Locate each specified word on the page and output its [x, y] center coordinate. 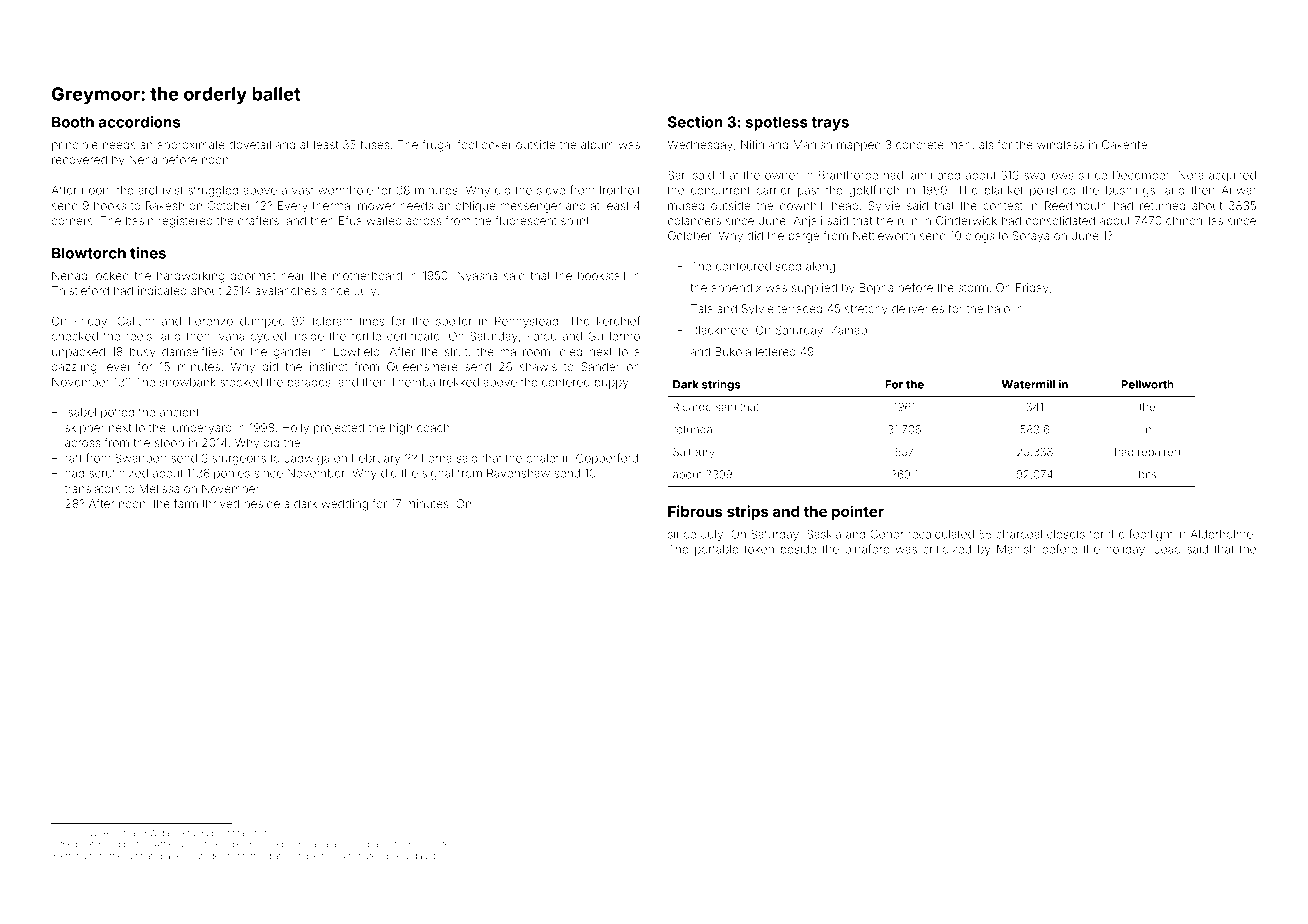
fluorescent [526, 220]
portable [717, 550]
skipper [85, 428]
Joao [1167, 549]
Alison [115, 832]
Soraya [1031, 237]
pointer [858, 512]
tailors [249, 832]
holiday [1125, 550]
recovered [79, 159]
